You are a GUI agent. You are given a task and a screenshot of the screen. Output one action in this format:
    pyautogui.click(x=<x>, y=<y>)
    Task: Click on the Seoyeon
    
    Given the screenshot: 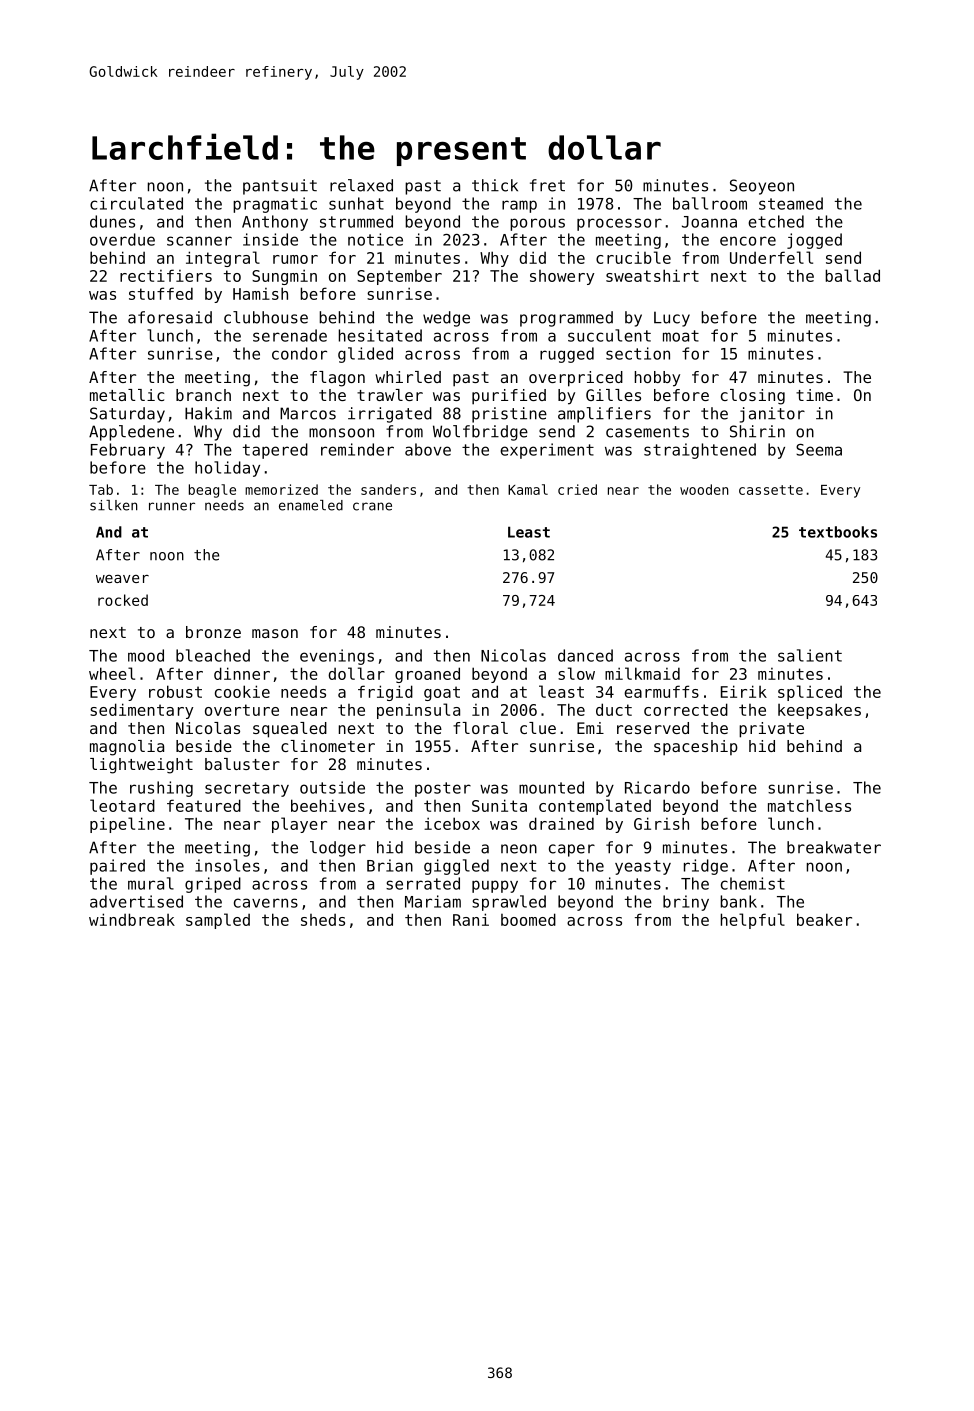 What is the action you would take?
    pyautogui.click(x=762, y=187)
